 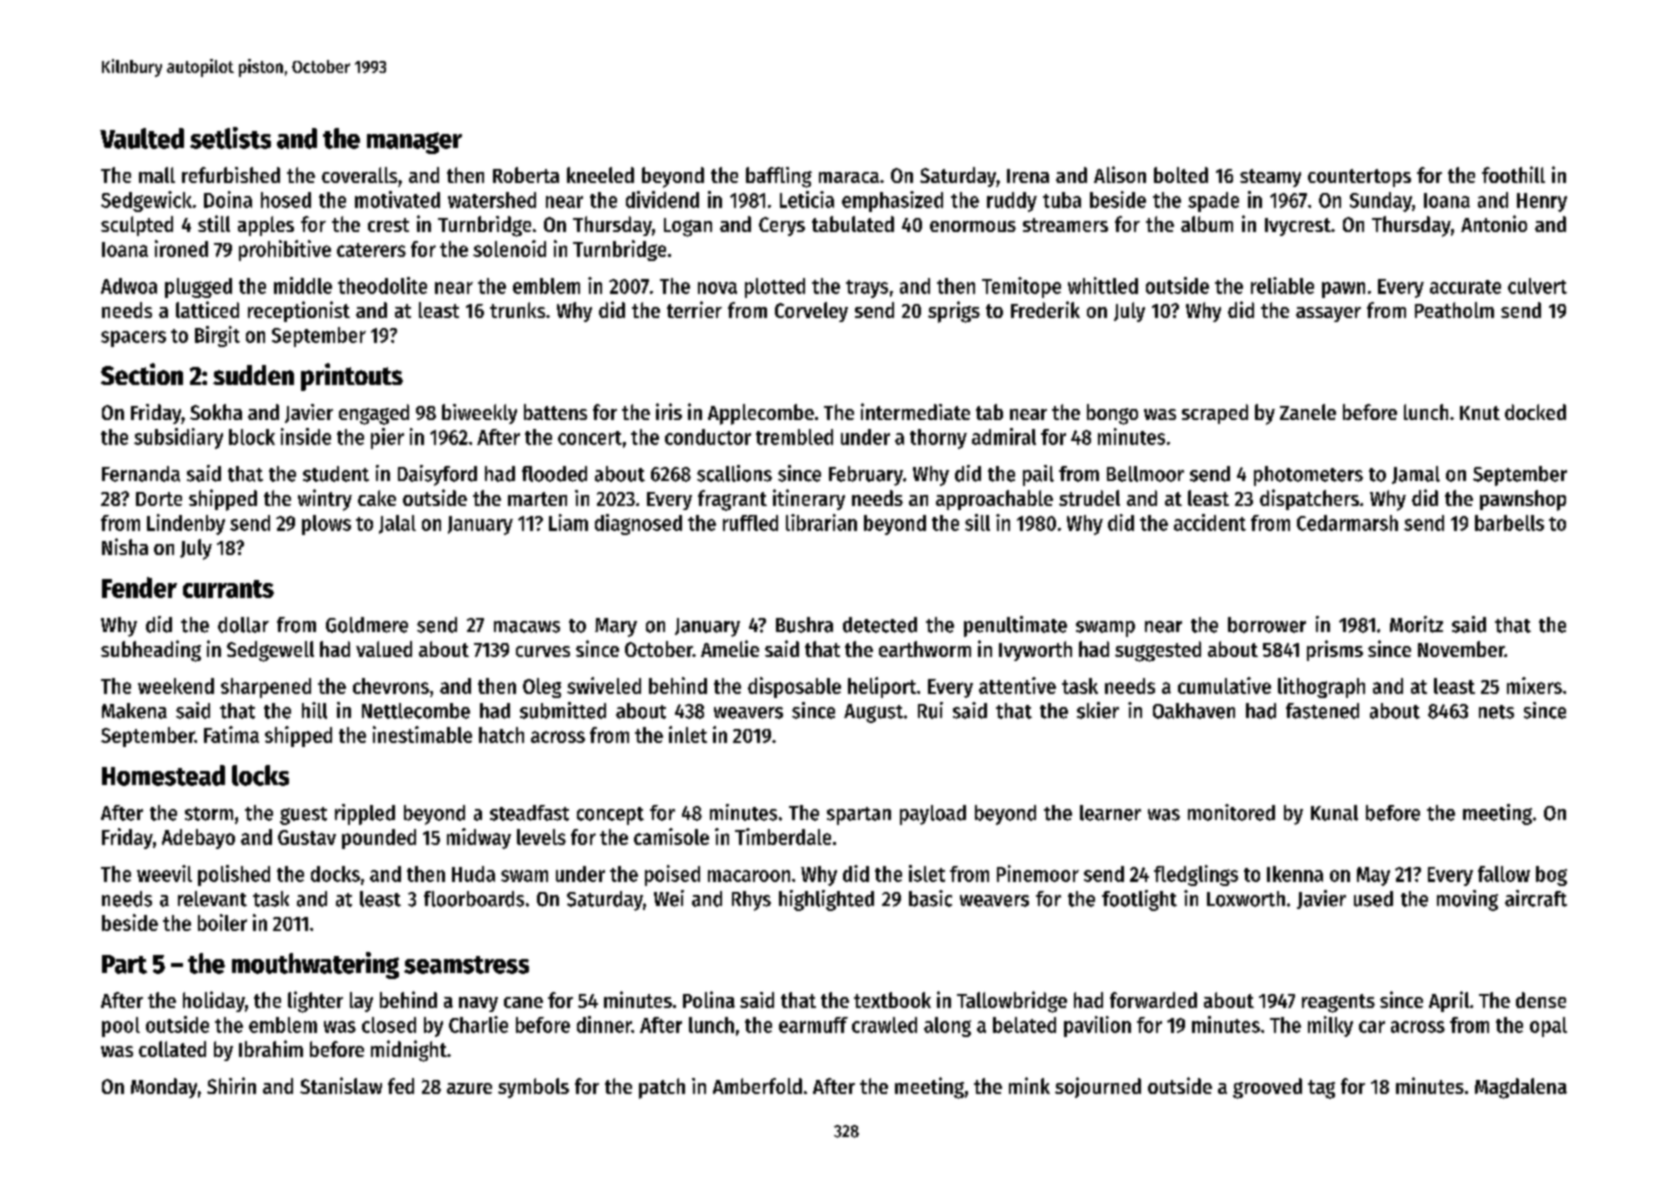 I want to click on terrier, so click(x=694, y=309).
